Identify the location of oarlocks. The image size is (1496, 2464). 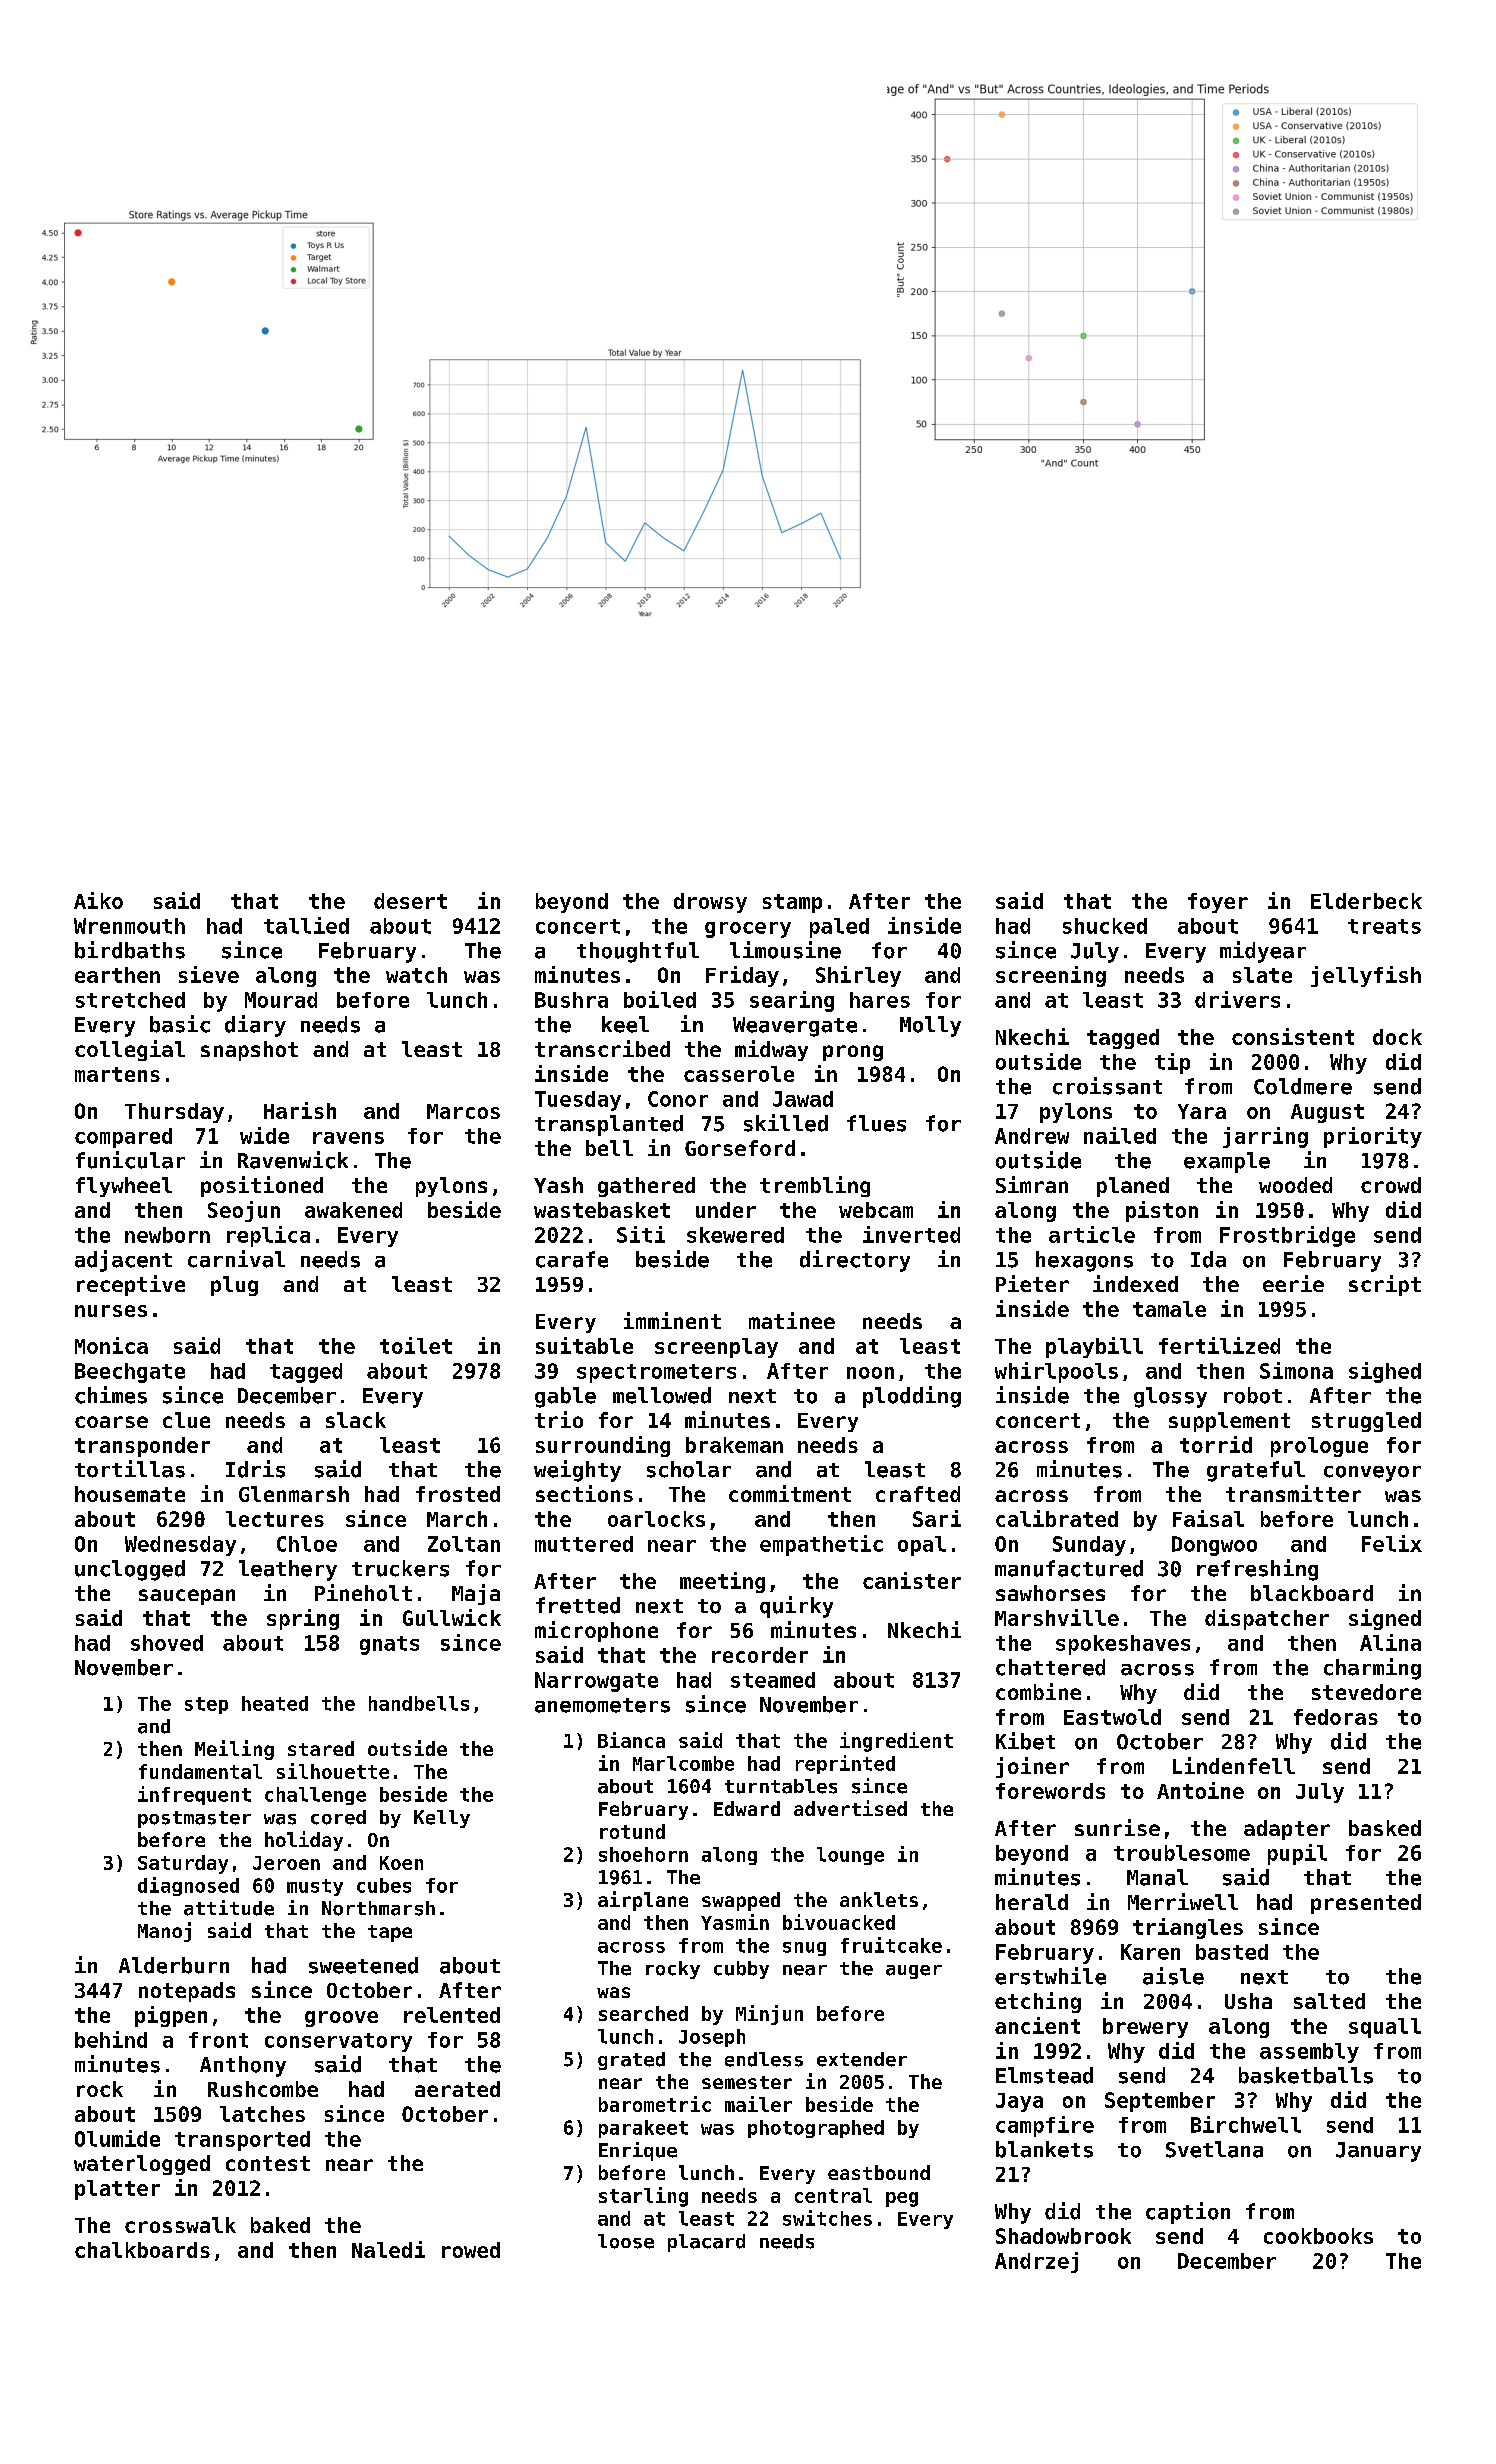
(656, 1519).
